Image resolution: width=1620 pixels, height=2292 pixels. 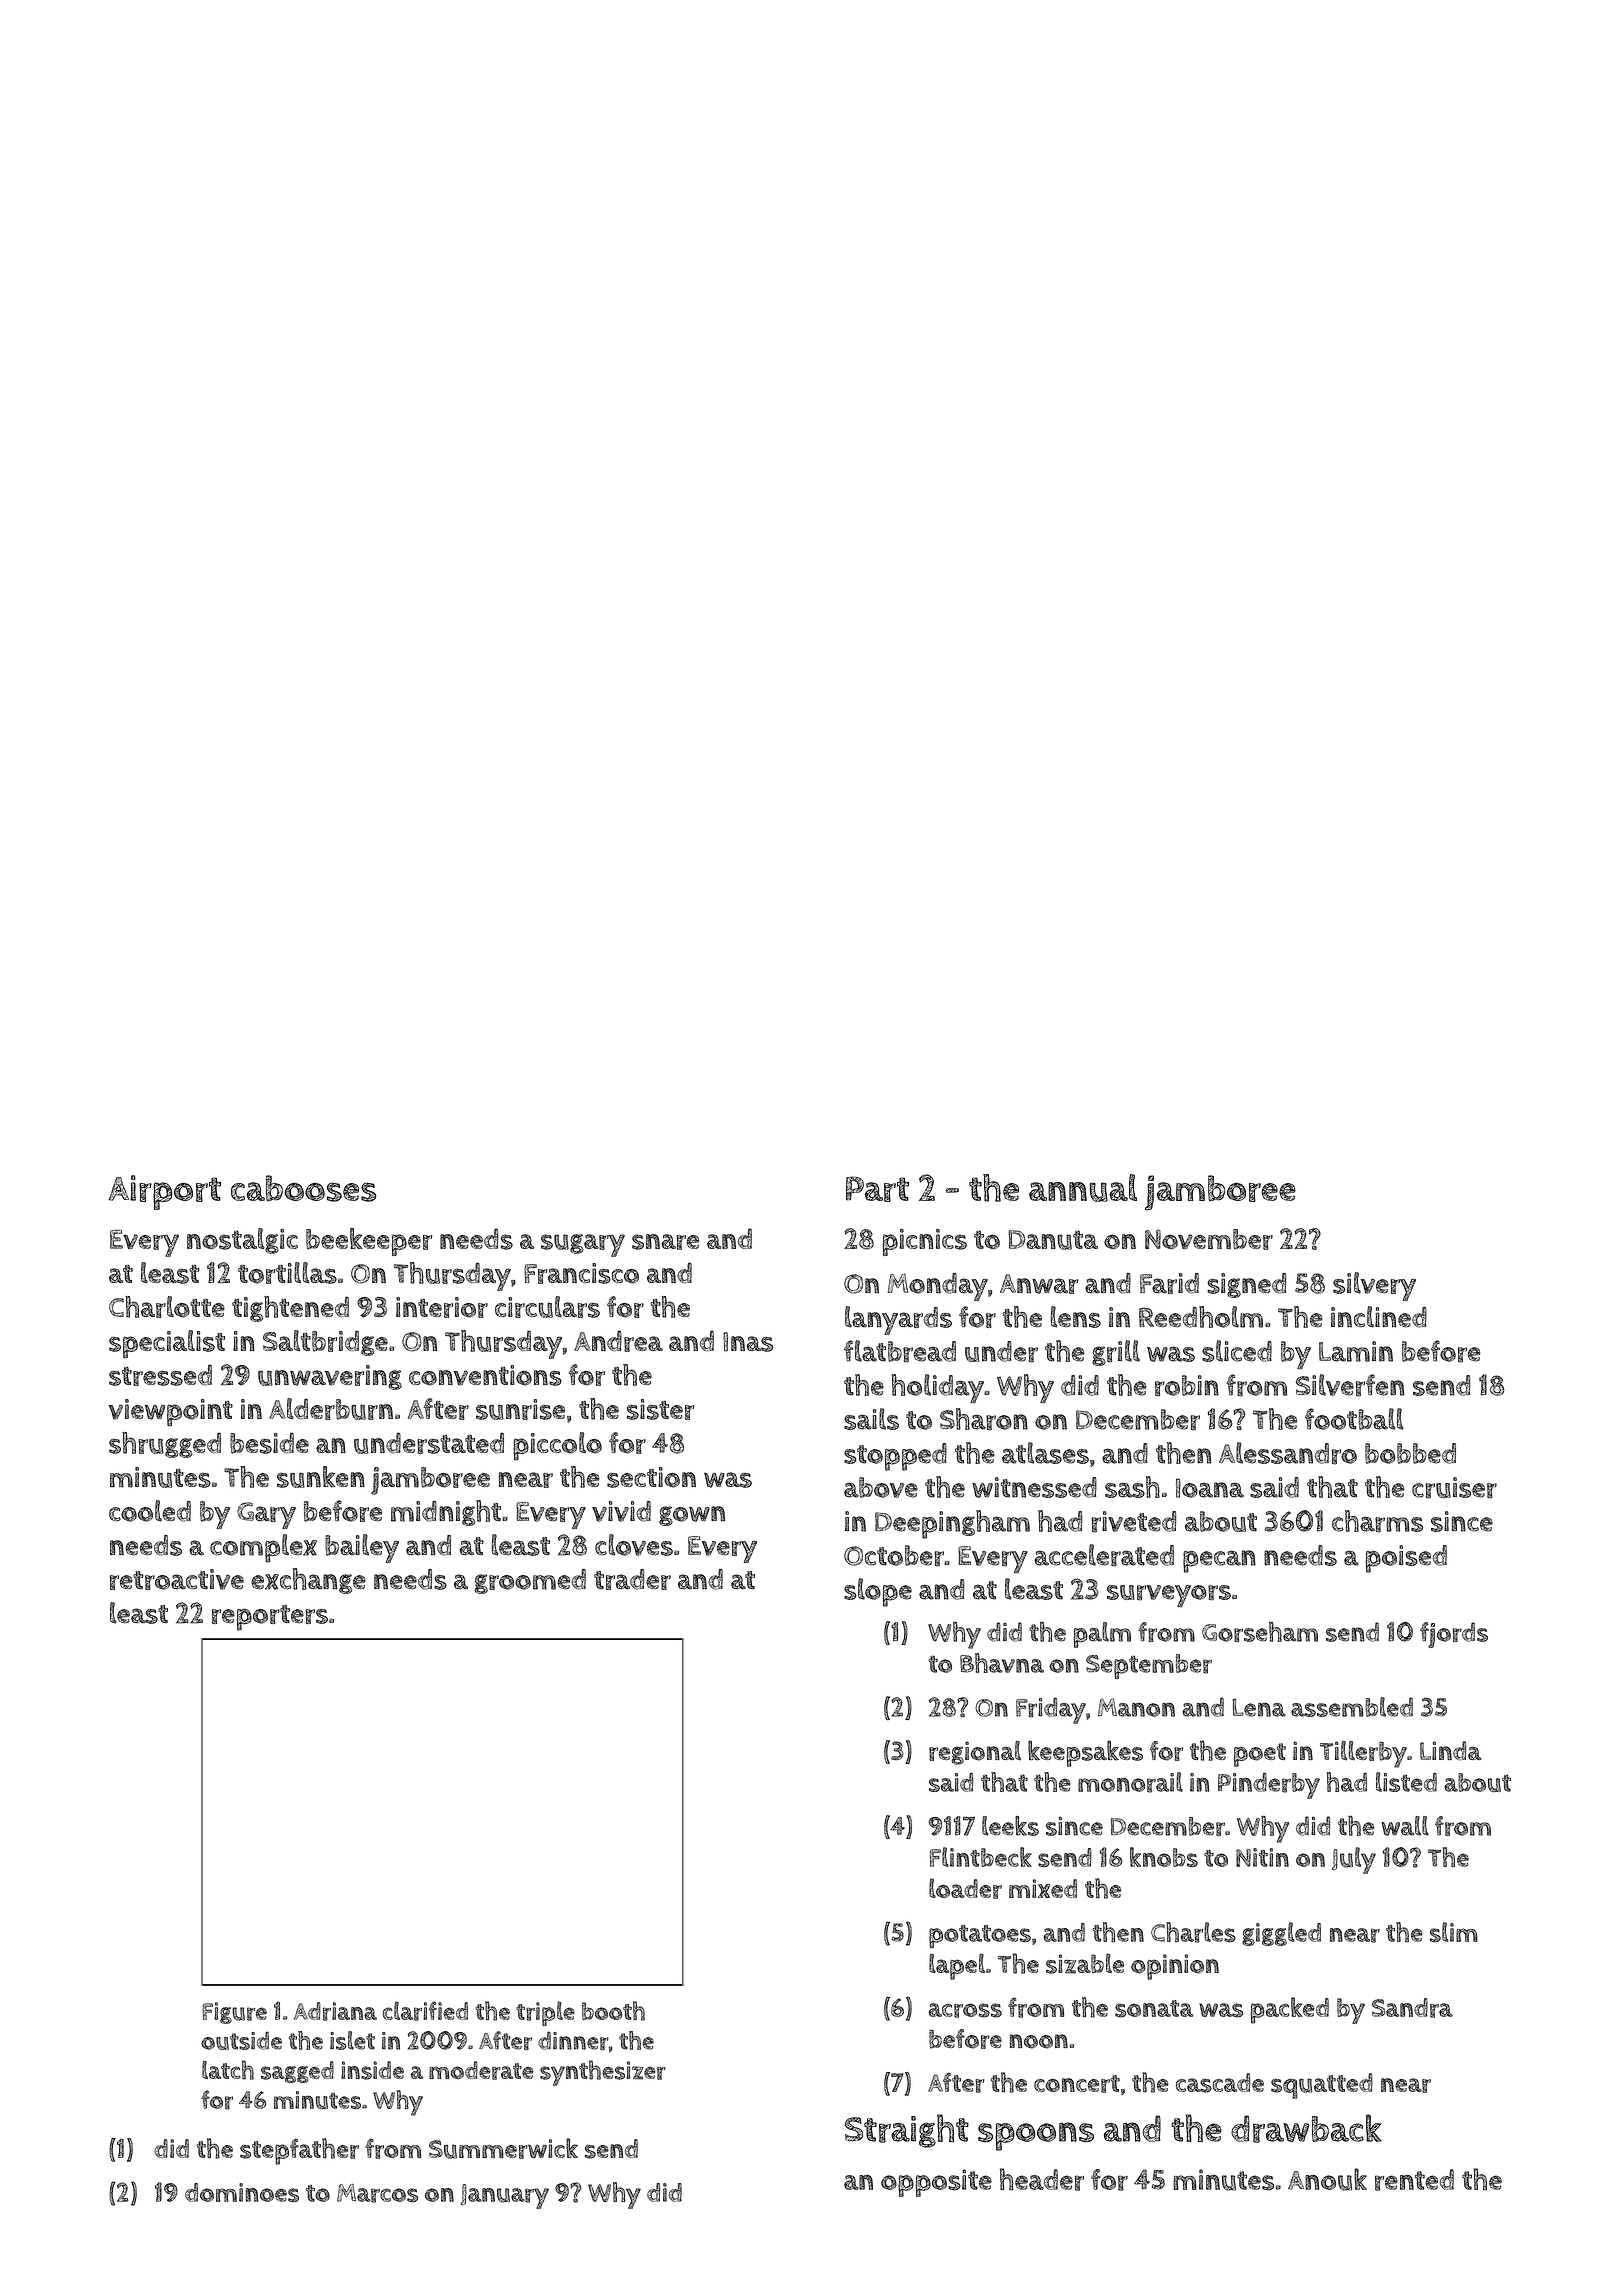 What do you see at coordinates (1083, 1188) in the screenshot?
I see `annual` at bounding box center [1083, 1188].
